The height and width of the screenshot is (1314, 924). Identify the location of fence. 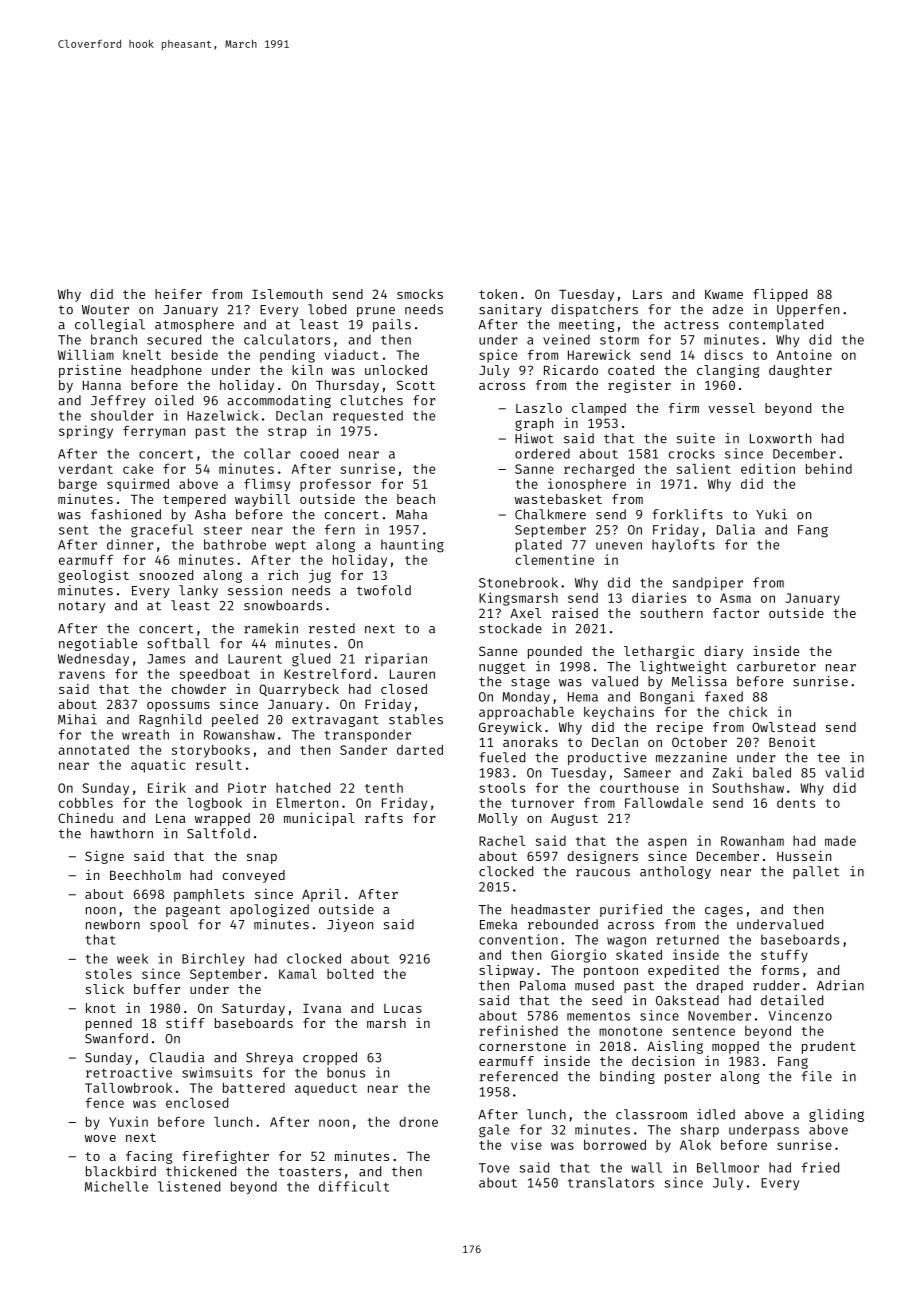
(105, 1102).
